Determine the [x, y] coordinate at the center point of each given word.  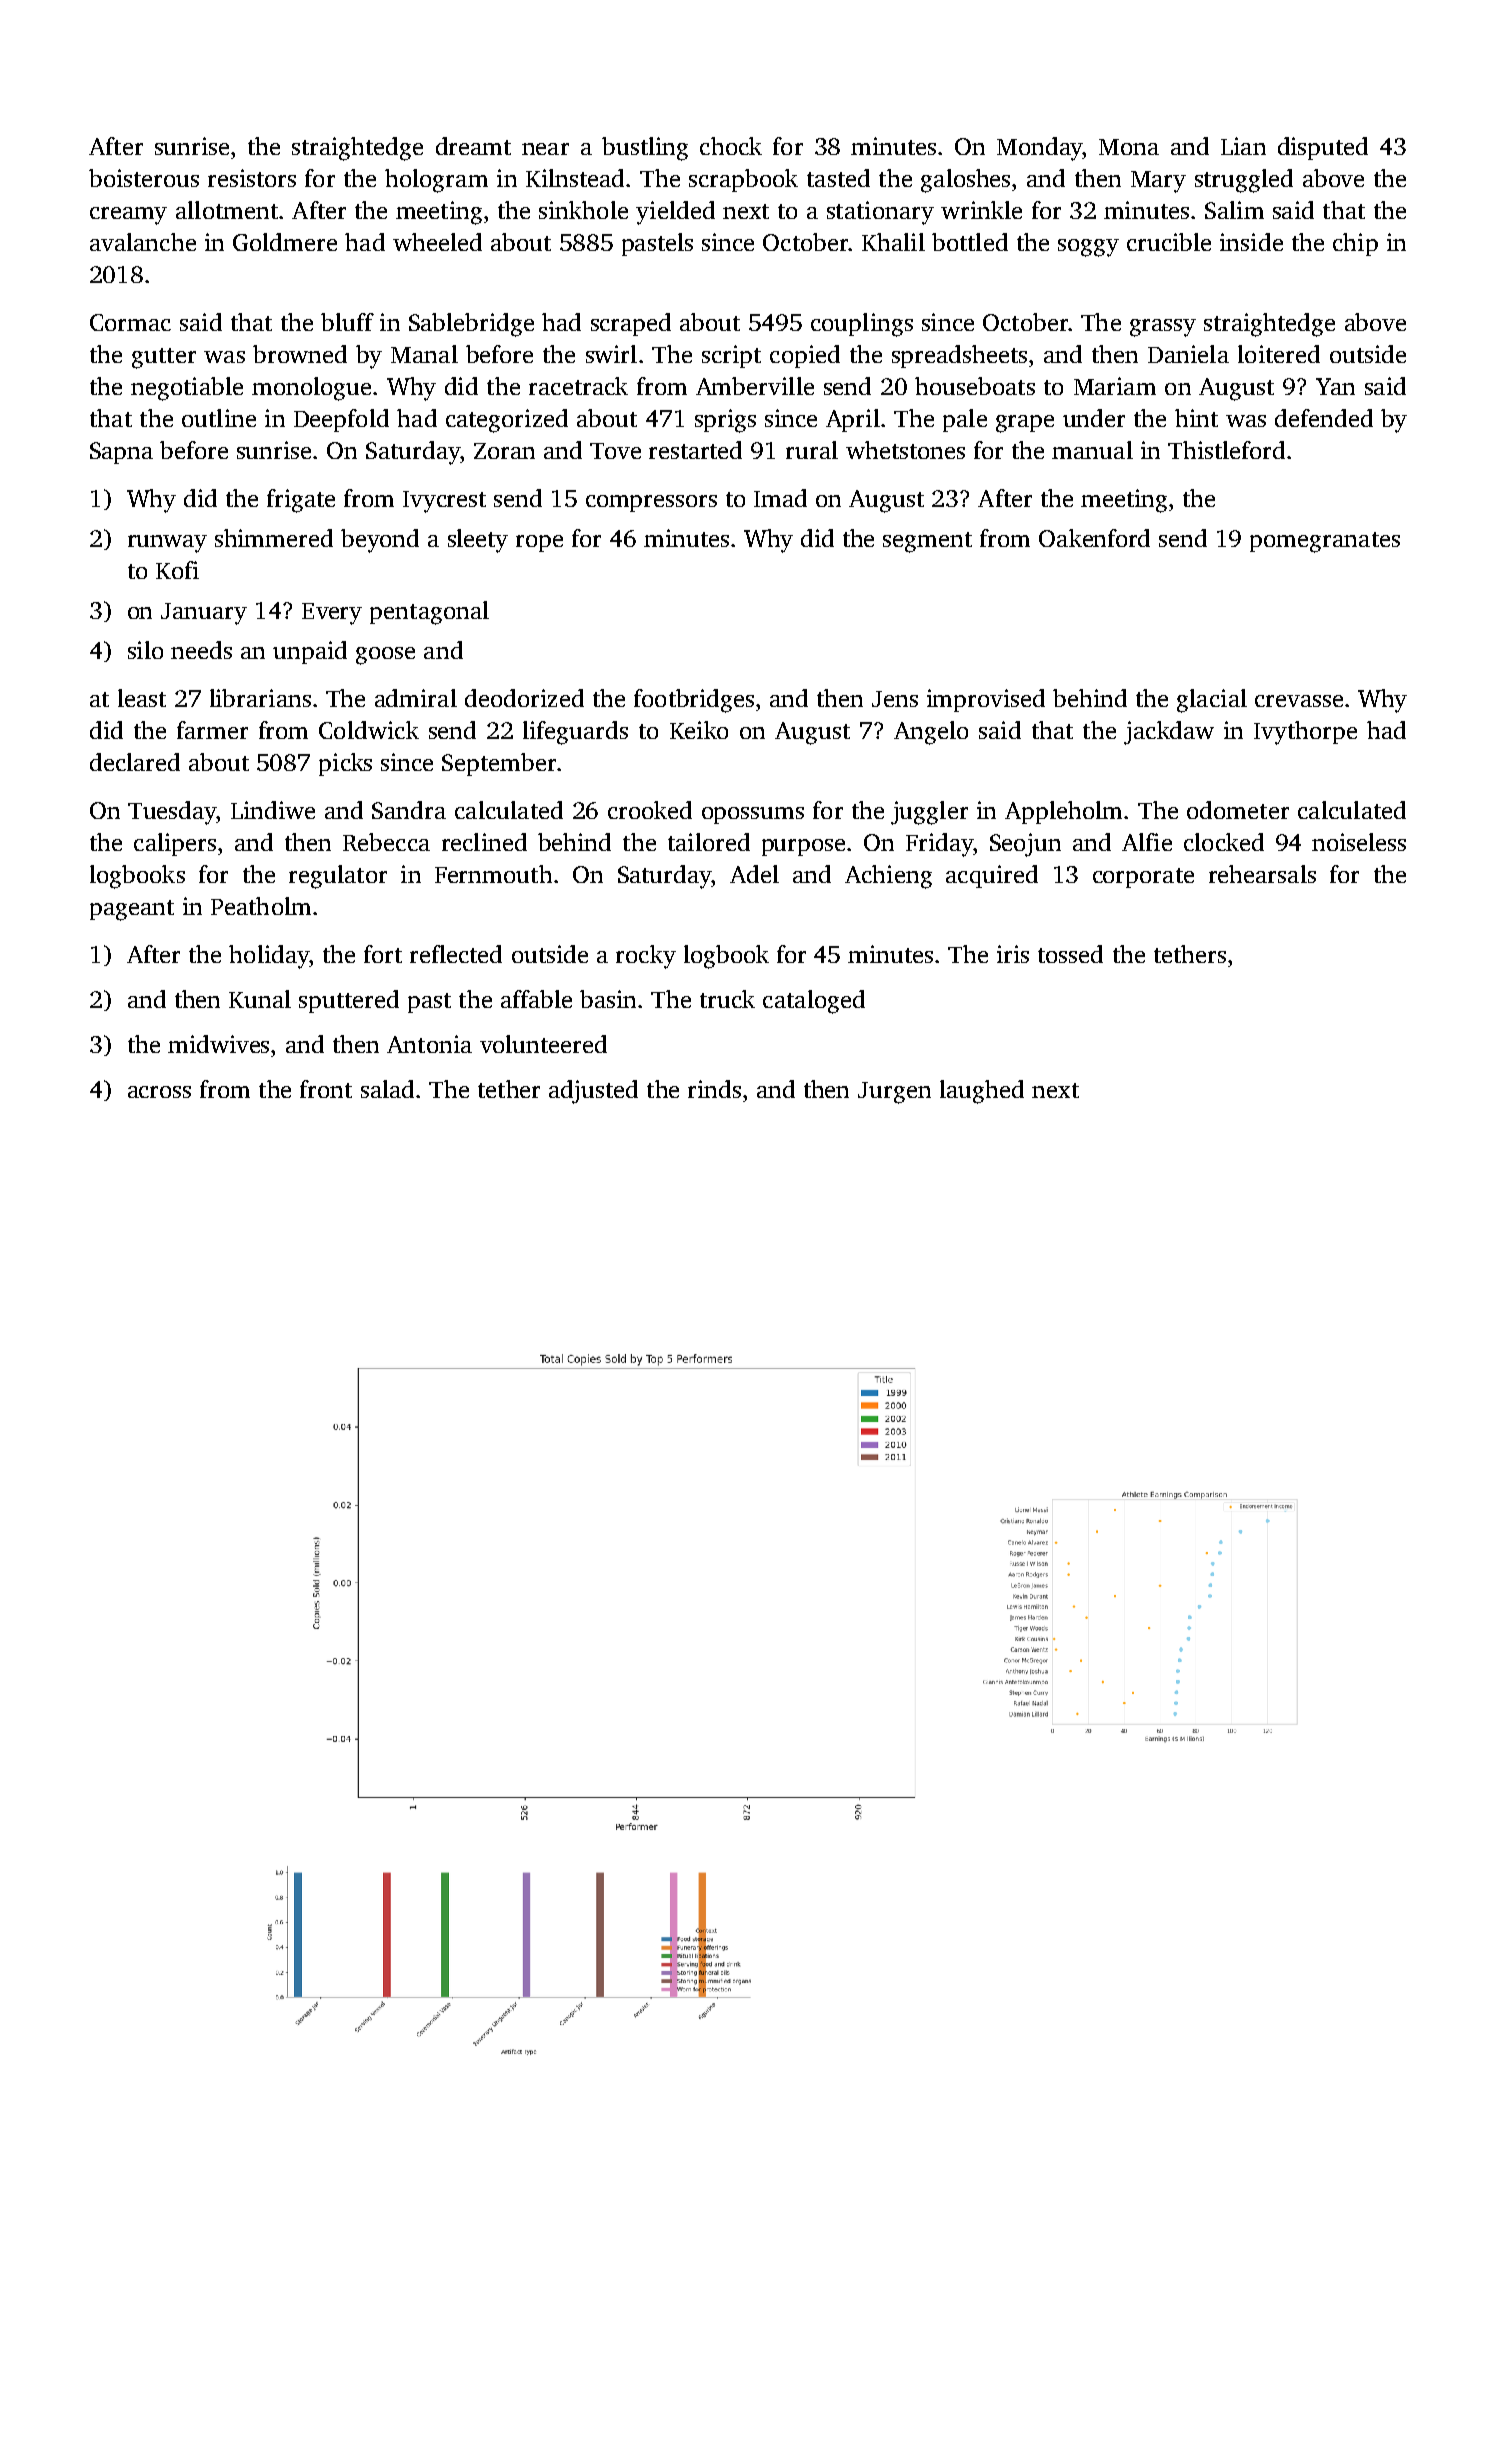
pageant [132, 910]
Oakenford [1094, 538]
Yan [1335, 386]
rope [539, 543]
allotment [227, 210]
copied [805, 356]
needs [201, 650]
